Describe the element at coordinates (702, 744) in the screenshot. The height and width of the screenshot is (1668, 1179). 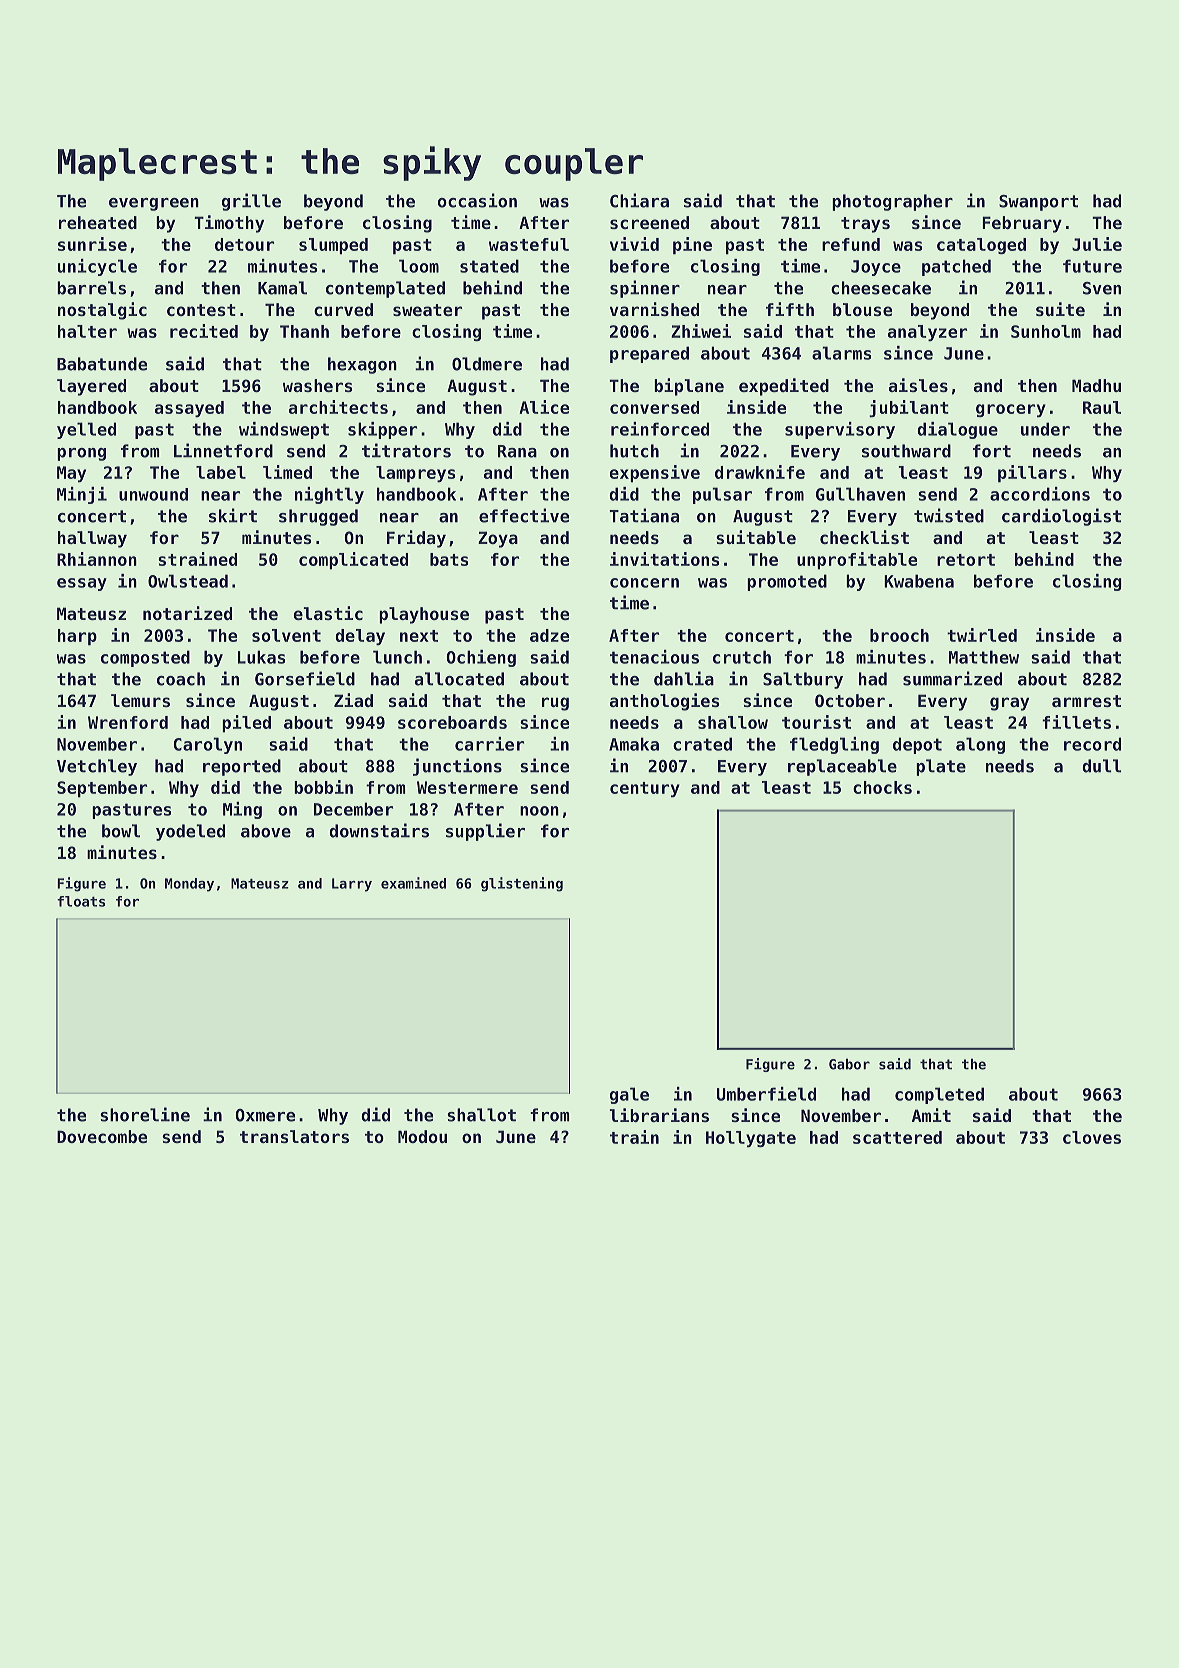
I see `crated` at that location.
